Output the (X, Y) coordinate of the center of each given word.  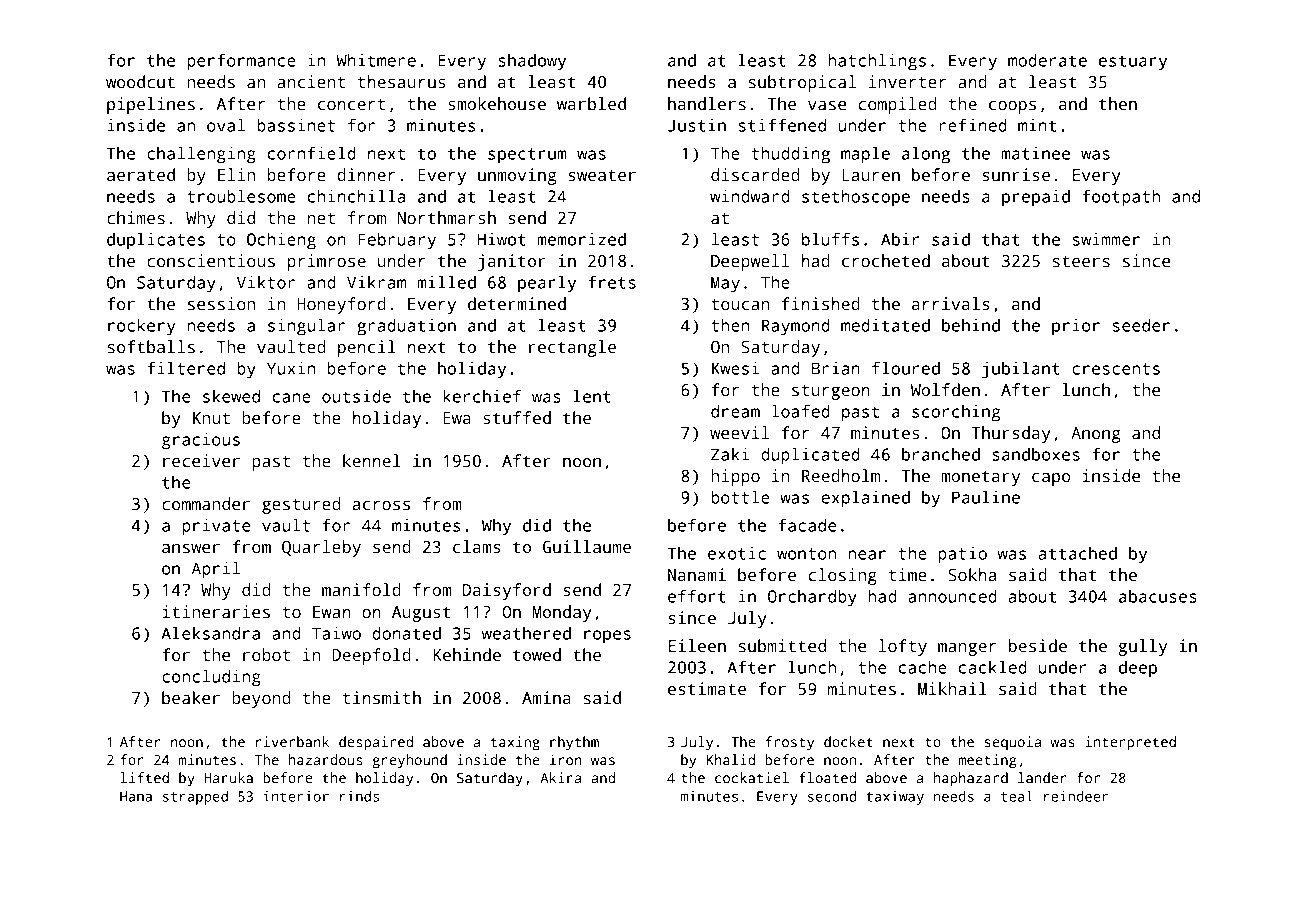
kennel (372, 461)
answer (191, 549)
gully (1142, 647)
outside (356, 396)
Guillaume (587, 547)
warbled (591, 104)
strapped (195, 798)
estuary (1133, 63)
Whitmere (376, 60)
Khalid (731, 759)
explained (866, 499)
